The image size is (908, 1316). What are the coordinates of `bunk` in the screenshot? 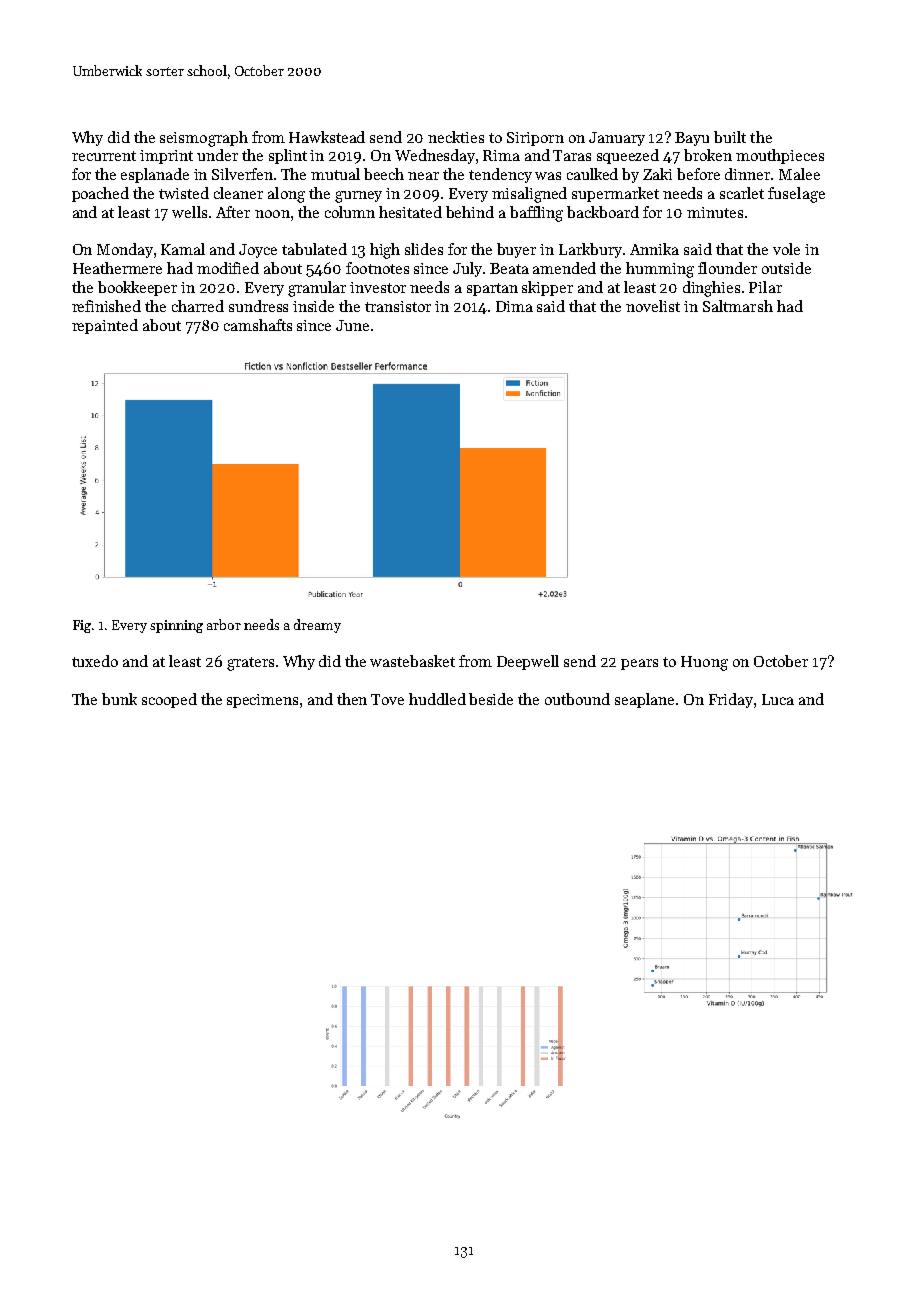 It's located at (119, 699).
